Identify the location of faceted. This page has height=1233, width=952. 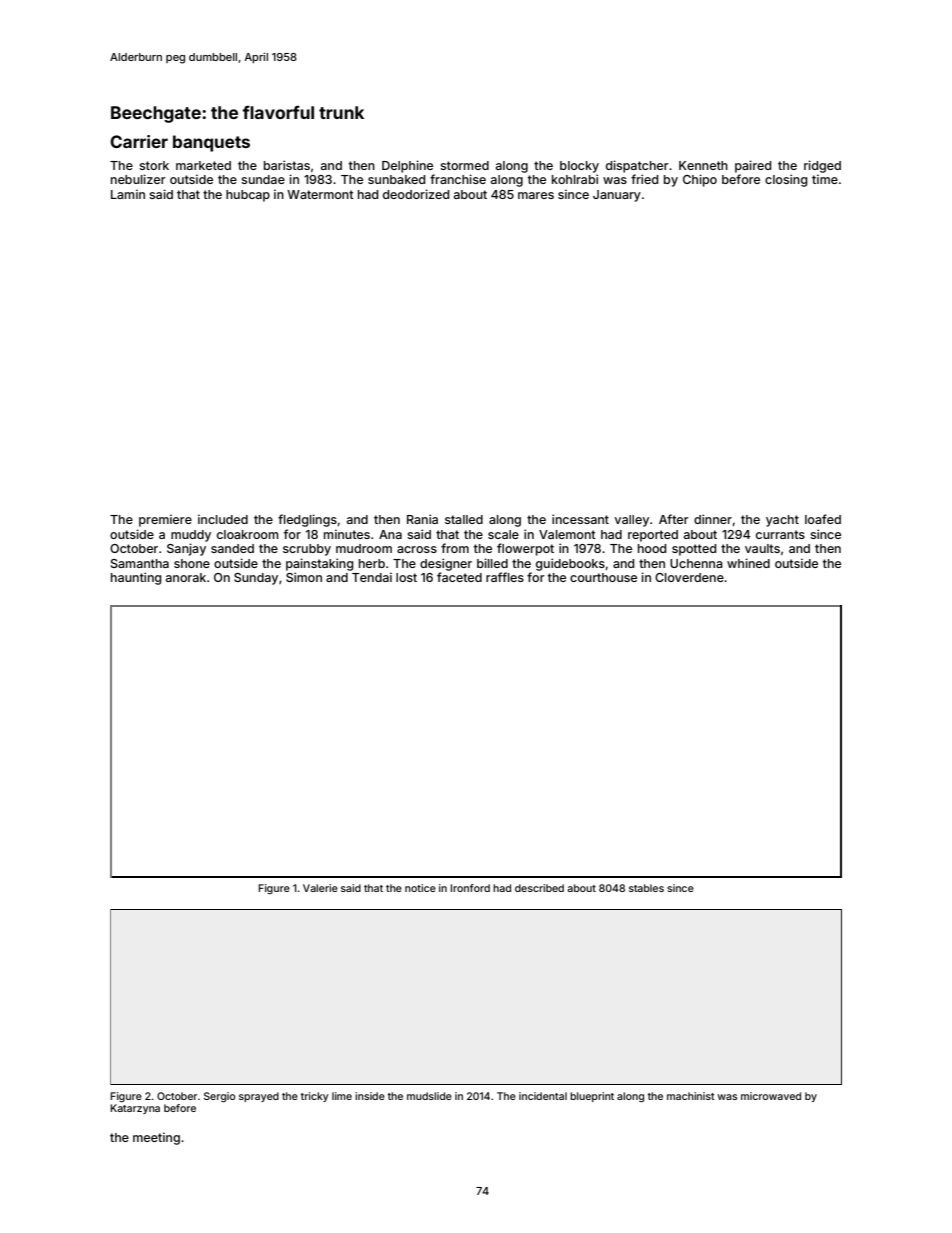
(459, 577).
